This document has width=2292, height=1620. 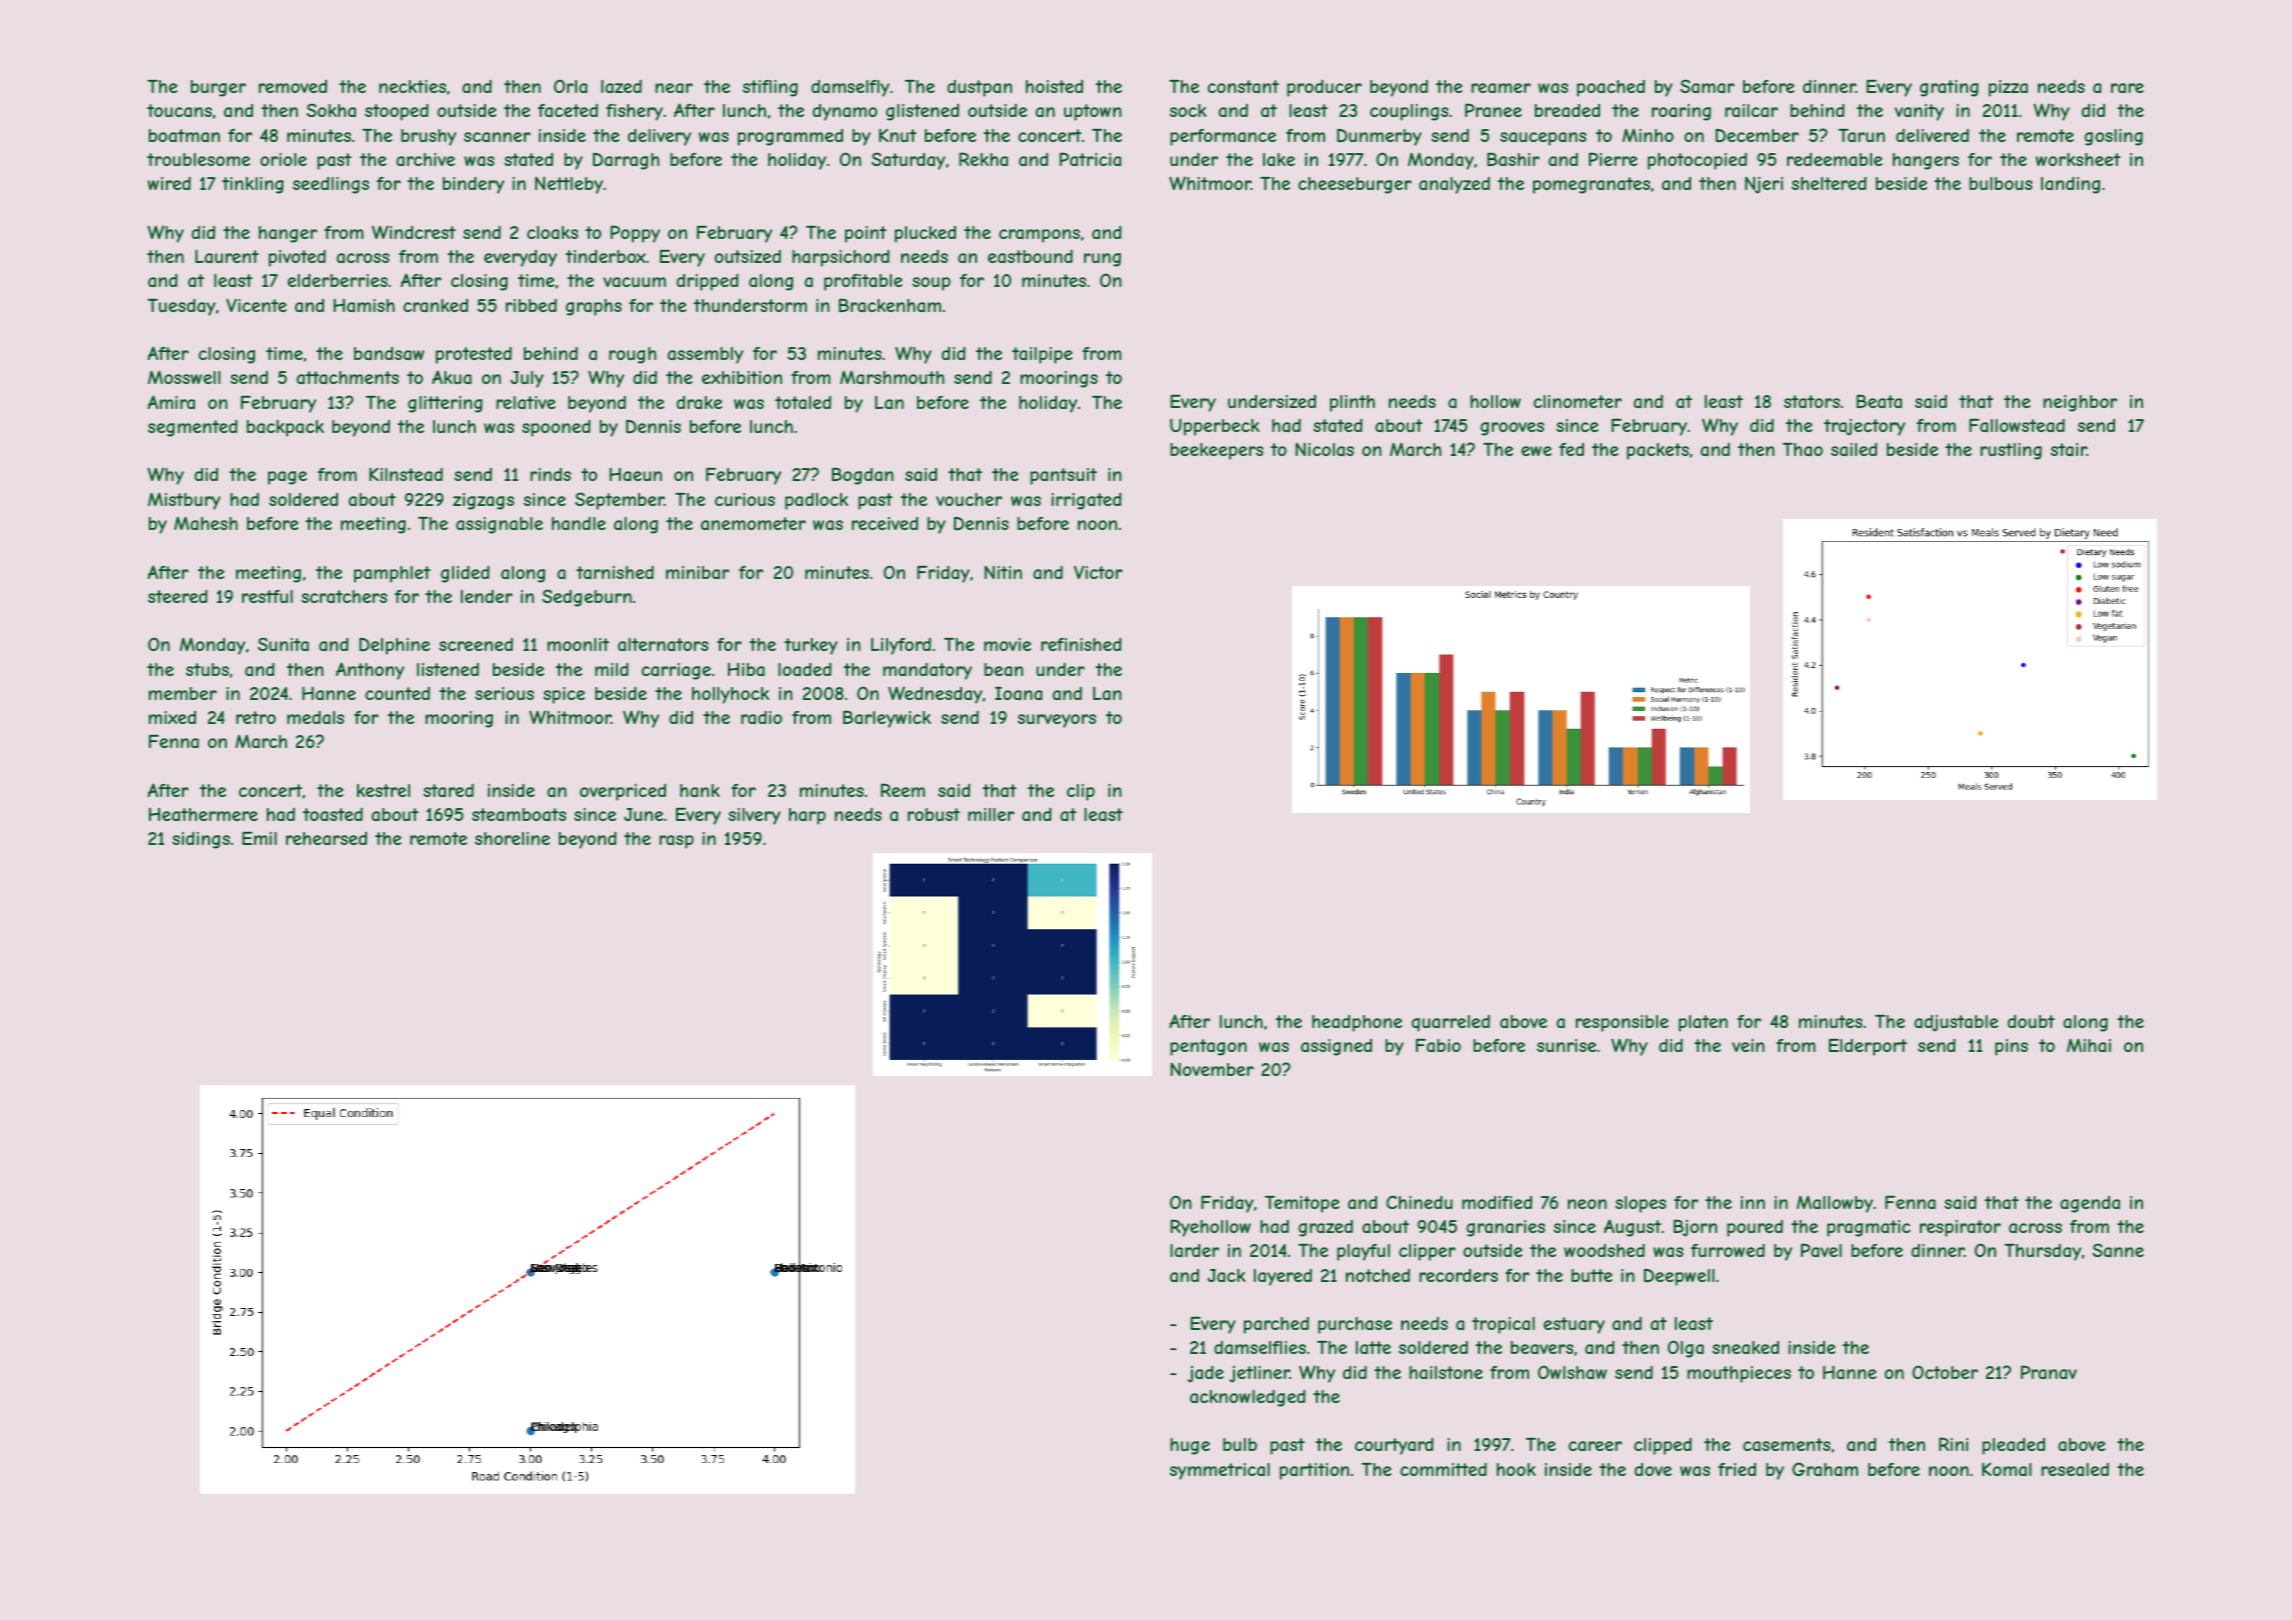 I want to click on rustling, so click(x=2011, y=451).
